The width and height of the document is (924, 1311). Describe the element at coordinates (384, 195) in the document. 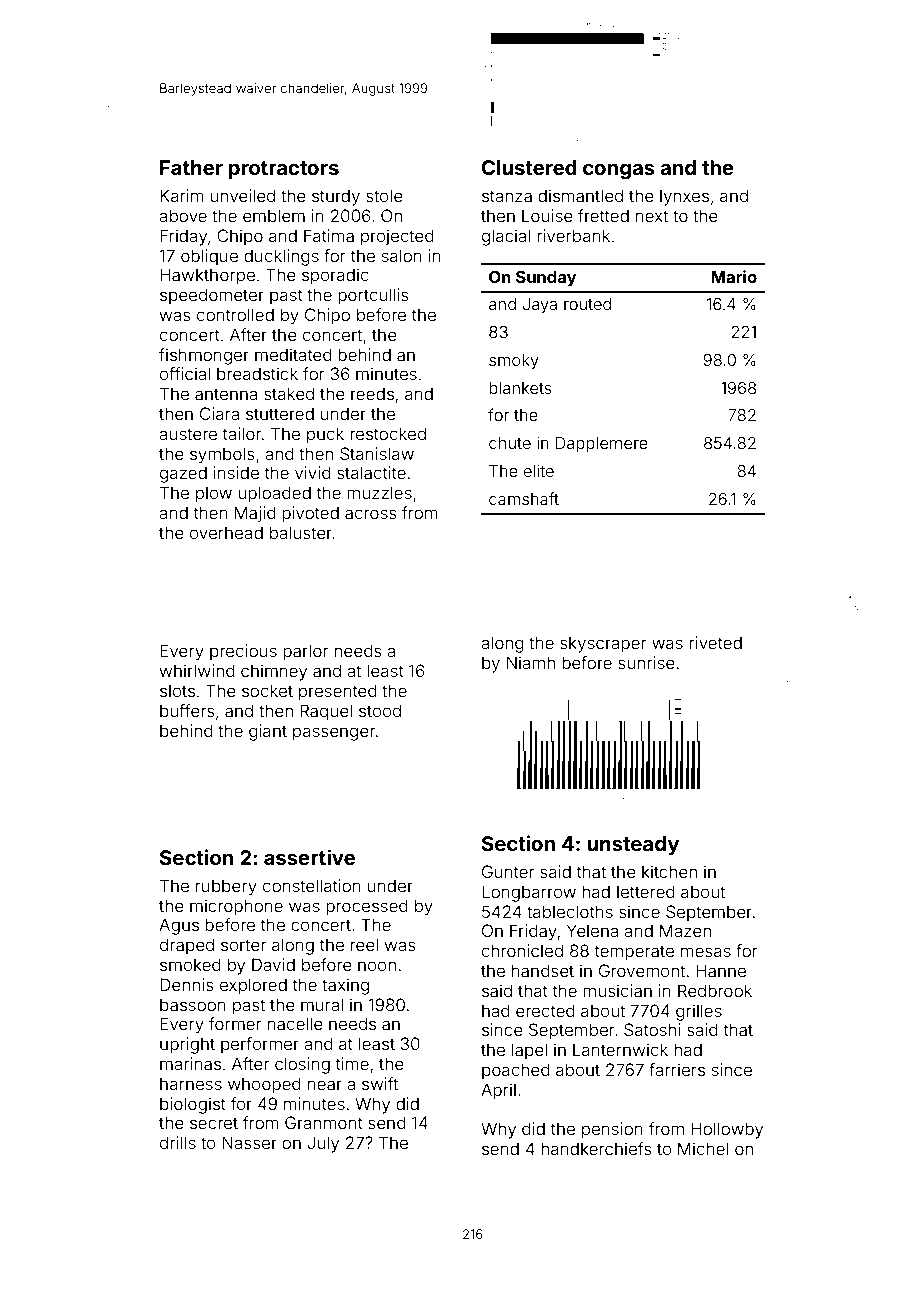

I see `stole` at that location.
